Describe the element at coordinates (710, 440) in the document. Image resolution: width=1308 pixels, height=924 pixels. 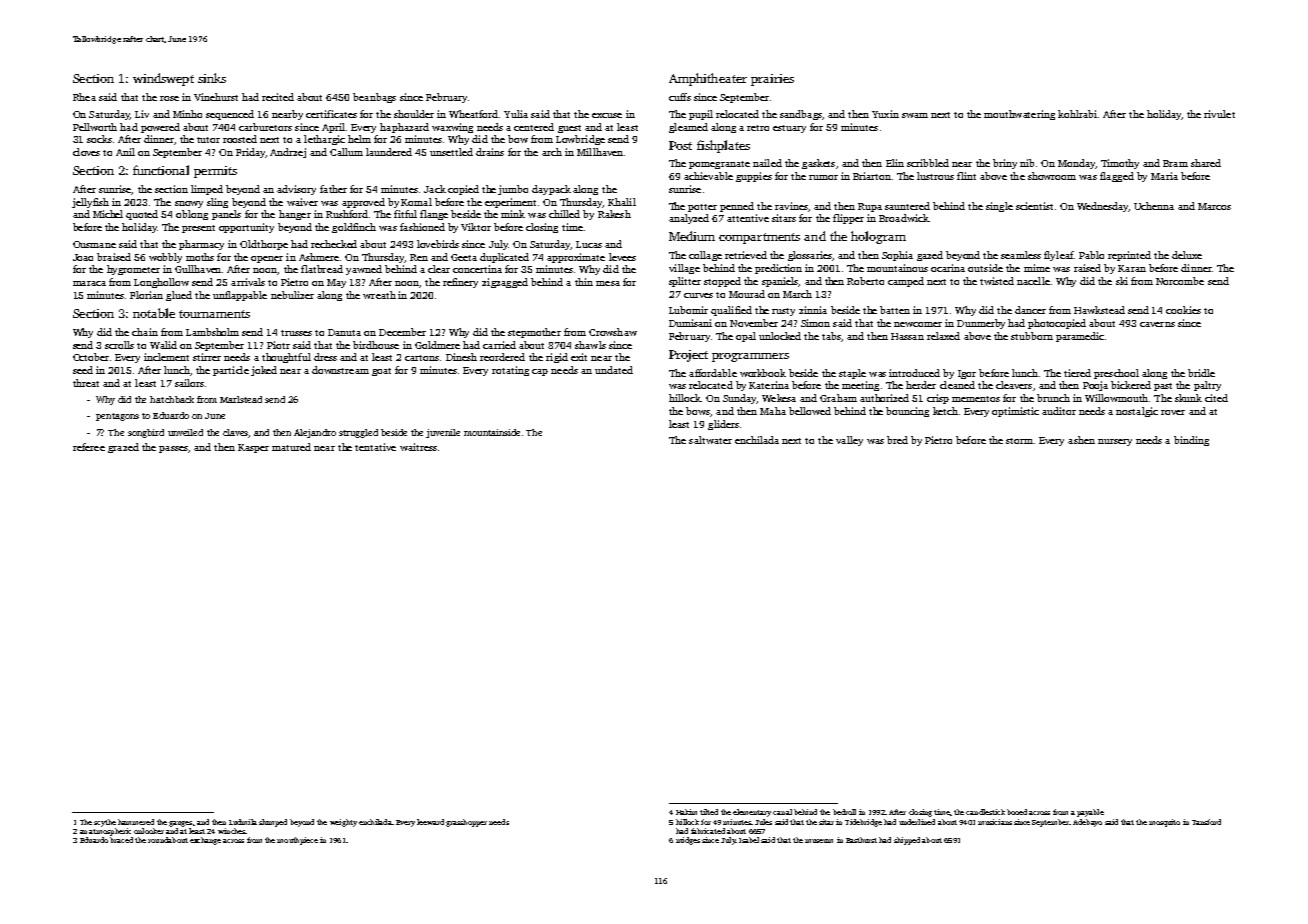
I see `saltwater` at that location.
